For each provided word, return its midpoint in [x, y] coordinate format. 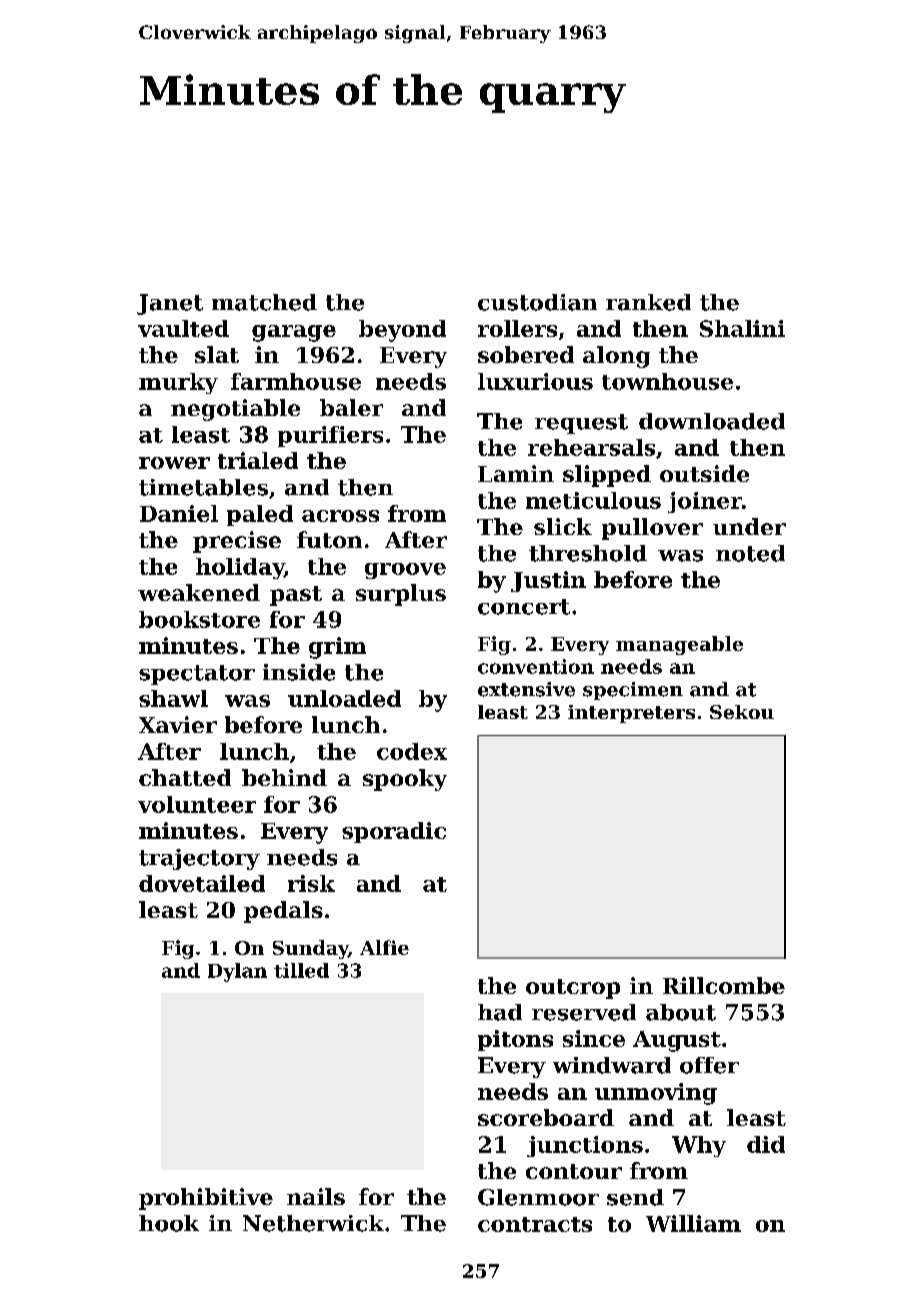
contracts [535, 1224]
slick [563, 526]
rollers [517, 328]
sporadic [394, 832]
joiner [705, 502]
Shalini [742, 328]
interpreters [631, 714]
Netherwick [313, 1223]
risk [311, 883]
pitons [515, 1040]
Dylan [237, 972]
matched [264, 302]
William [693, 1223]
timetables [203, 487]
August [677, 1041]
